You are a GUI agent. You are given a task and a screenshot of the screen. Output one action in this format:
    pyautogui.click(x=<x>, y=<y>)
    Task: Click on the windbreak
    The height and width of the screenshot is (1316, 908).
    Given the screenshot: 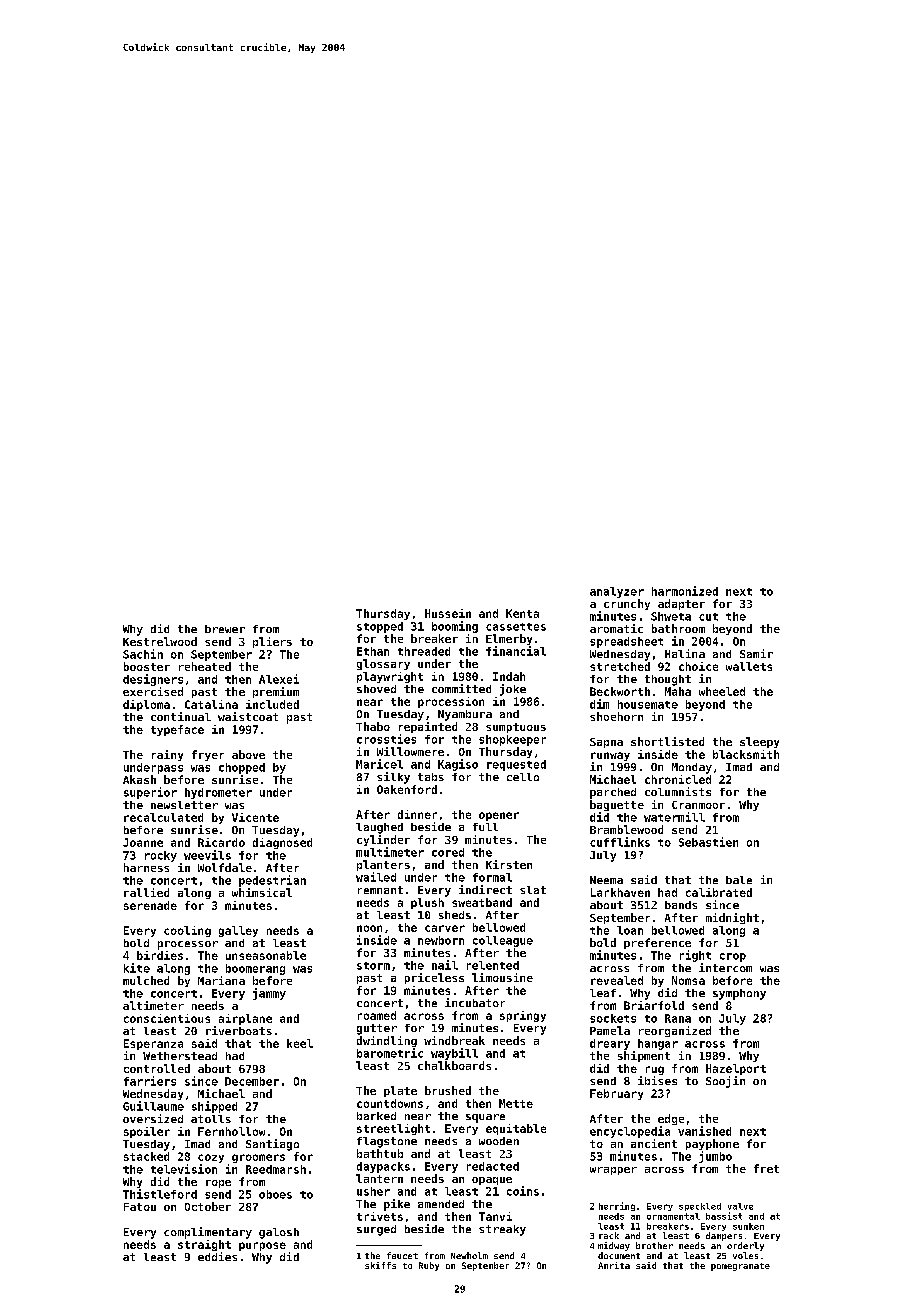 What is the action you would take?
    pyautogui.click(x=454, y=1040)
